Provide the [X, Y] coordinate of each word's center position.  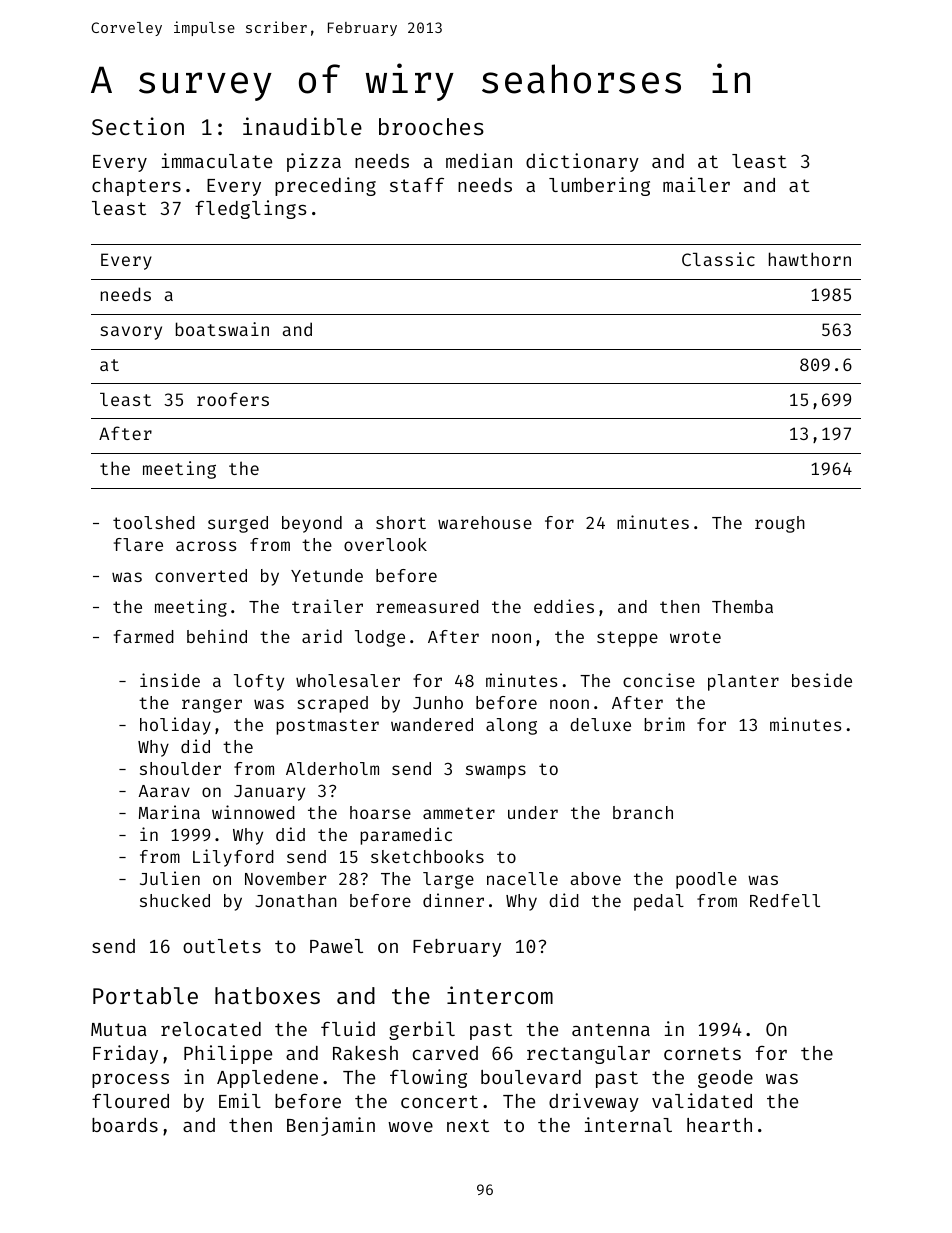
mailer [696, 184]
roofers [233, 399]
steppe [627, 639]
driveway [594, 1102]
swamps [496, 772]
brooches [431, 126]
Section [138, 126]
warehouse [485, 522]
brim [664, 724]
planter [743, 682]
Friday [125, 1054]
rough [780, 524]
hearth [719, 1125]
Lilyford [233, 858]
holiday [175, 726]
